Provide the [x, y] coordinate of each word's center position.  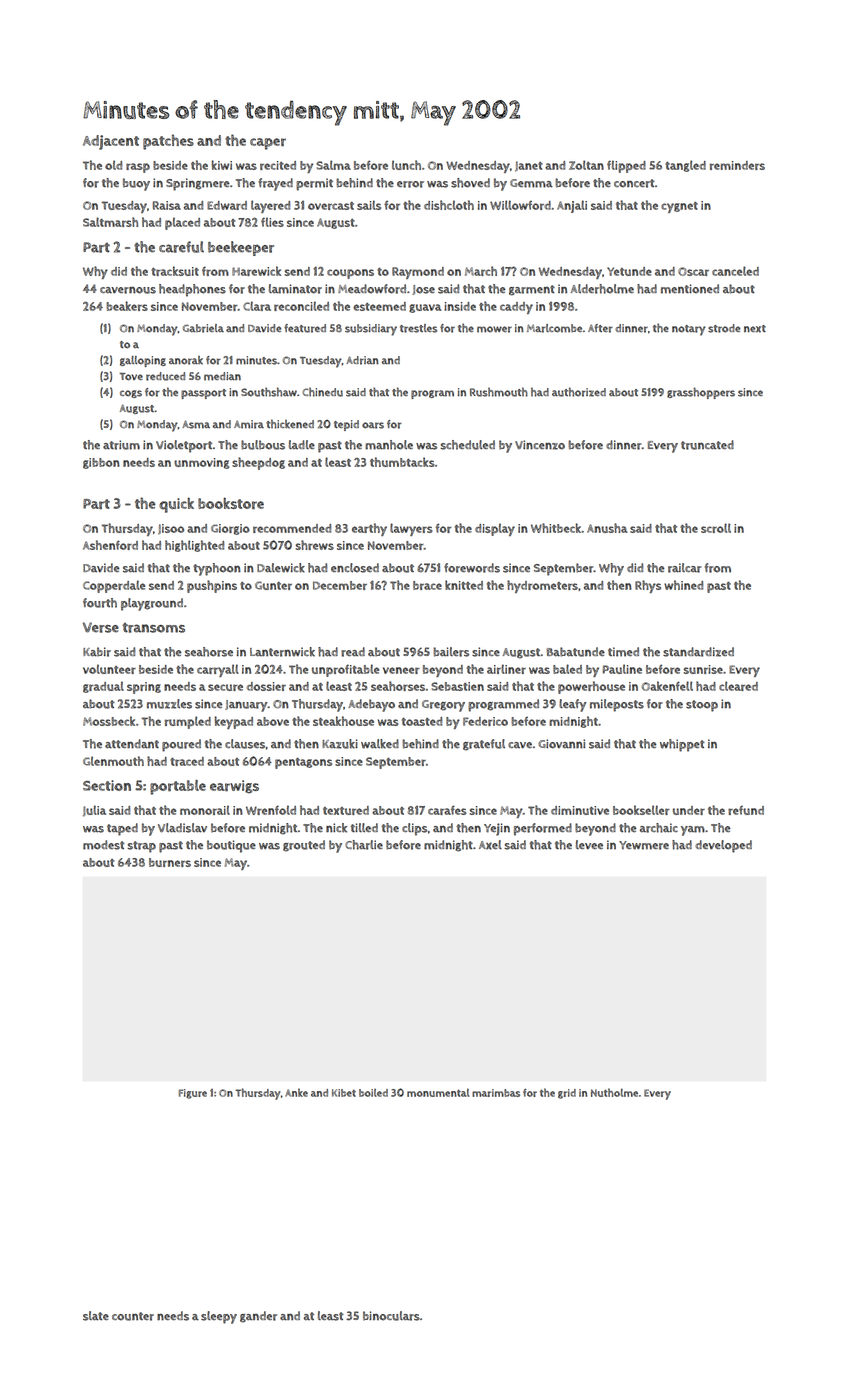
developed [723, 846]
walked [380, 744]
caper [268, 144]
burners [170, 862]
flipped [626, 166]
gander [258, 1317]
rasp [138, 168]
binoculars [391, 1316]
